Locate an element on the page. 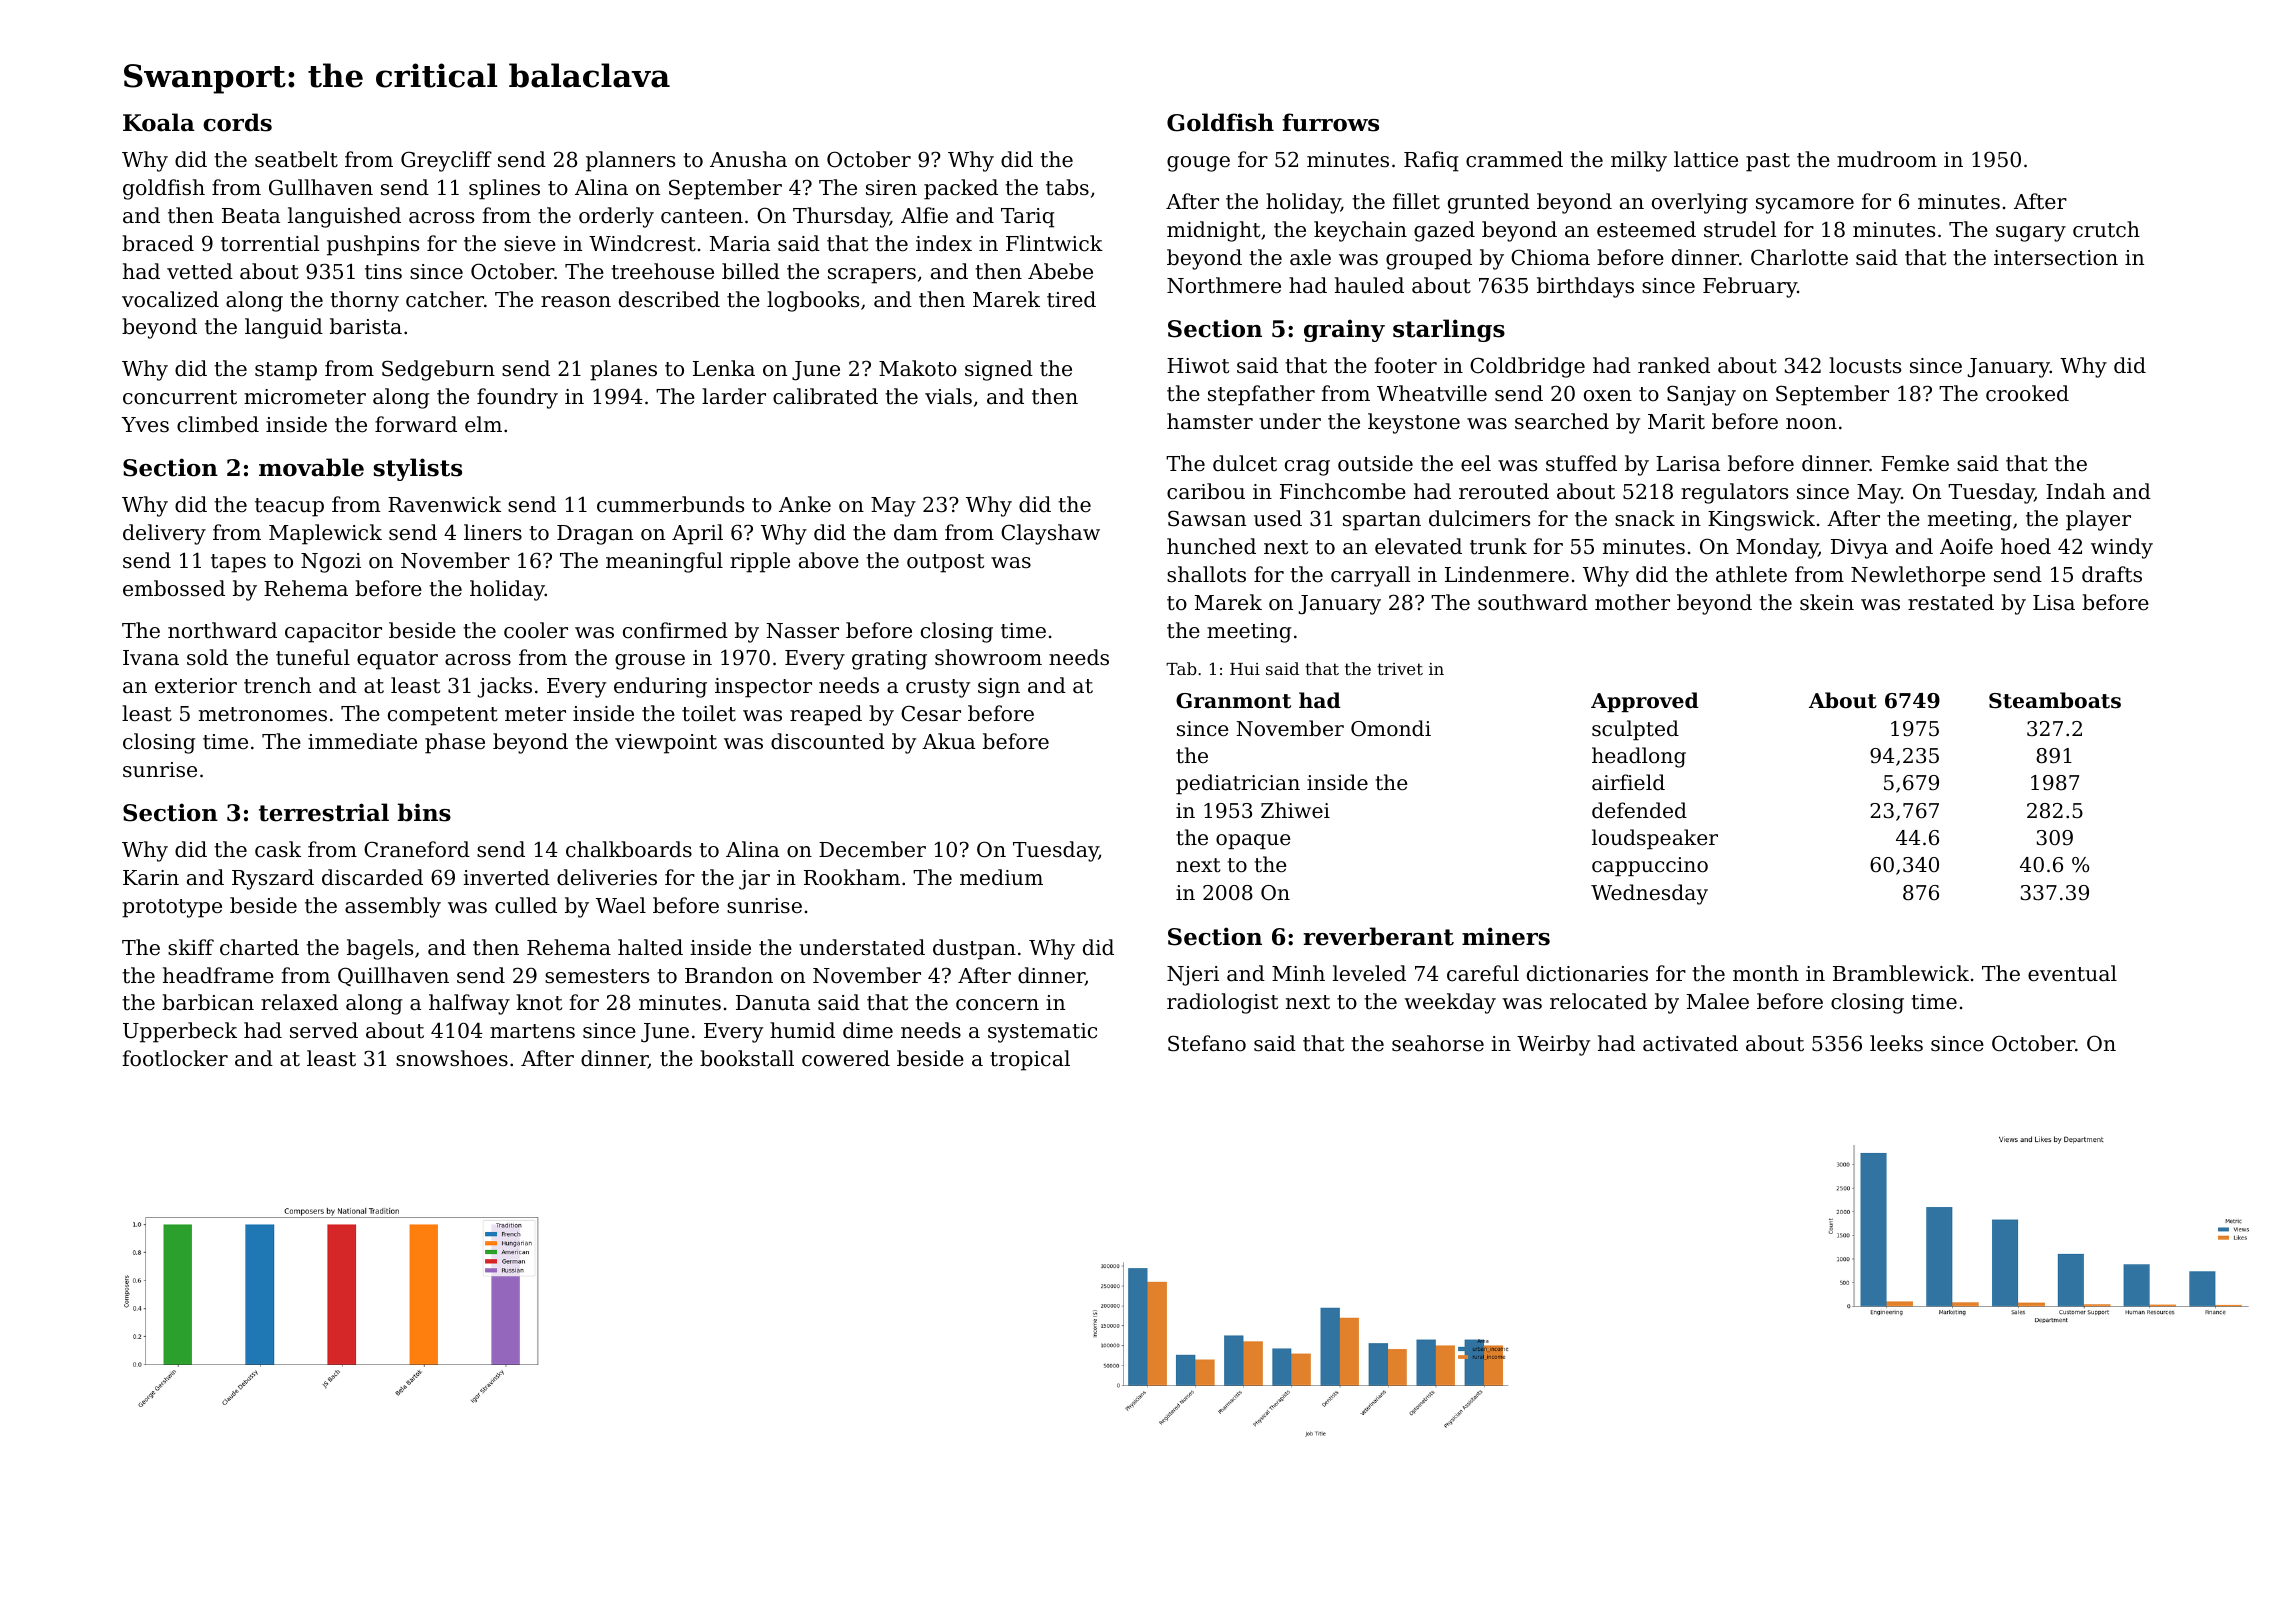 This image has width=2282, height=1614. tropical is located at coordinates (1030, 1060).
